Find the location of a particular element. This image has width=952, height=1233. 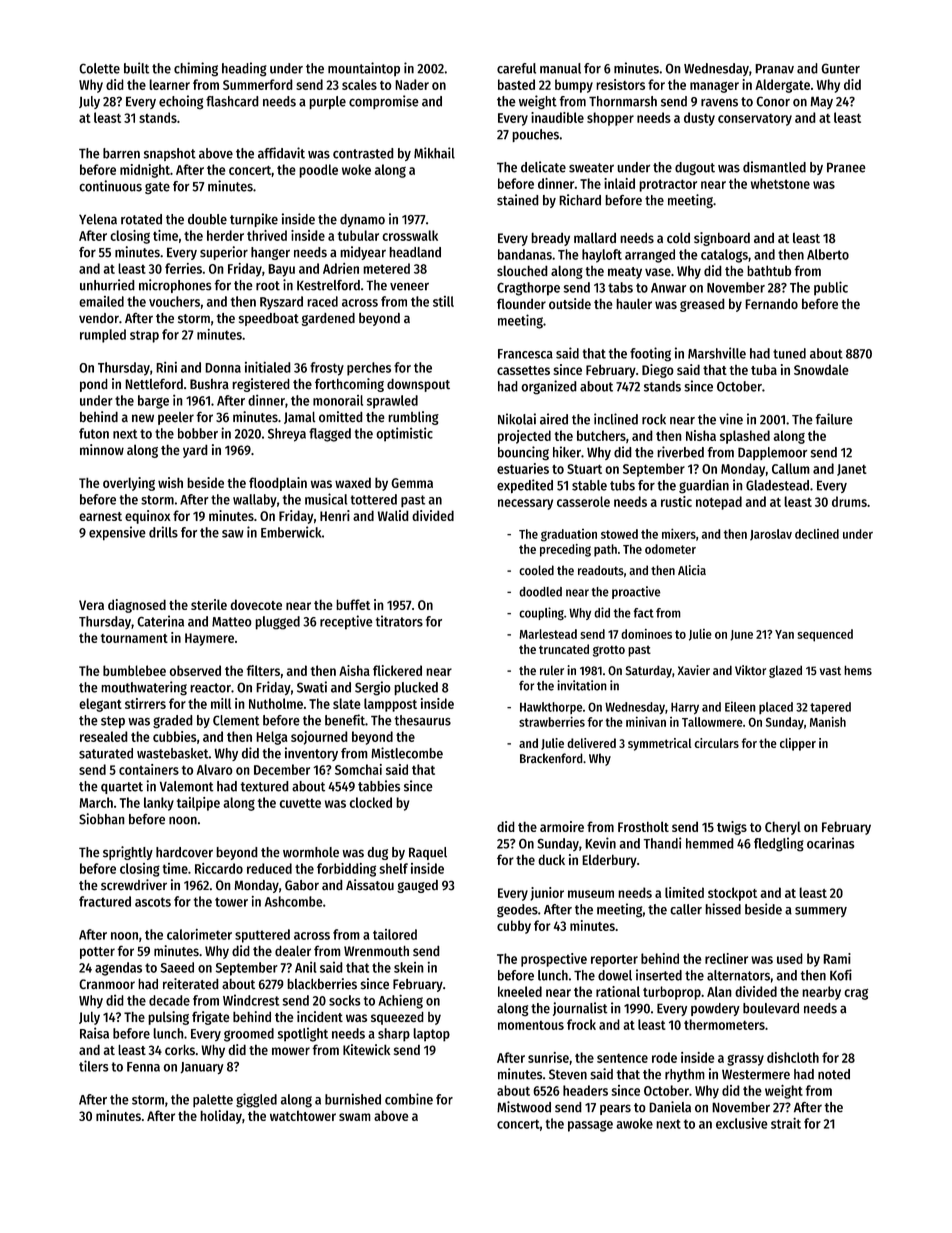

unhurried is located at coordinates (107, 285).
